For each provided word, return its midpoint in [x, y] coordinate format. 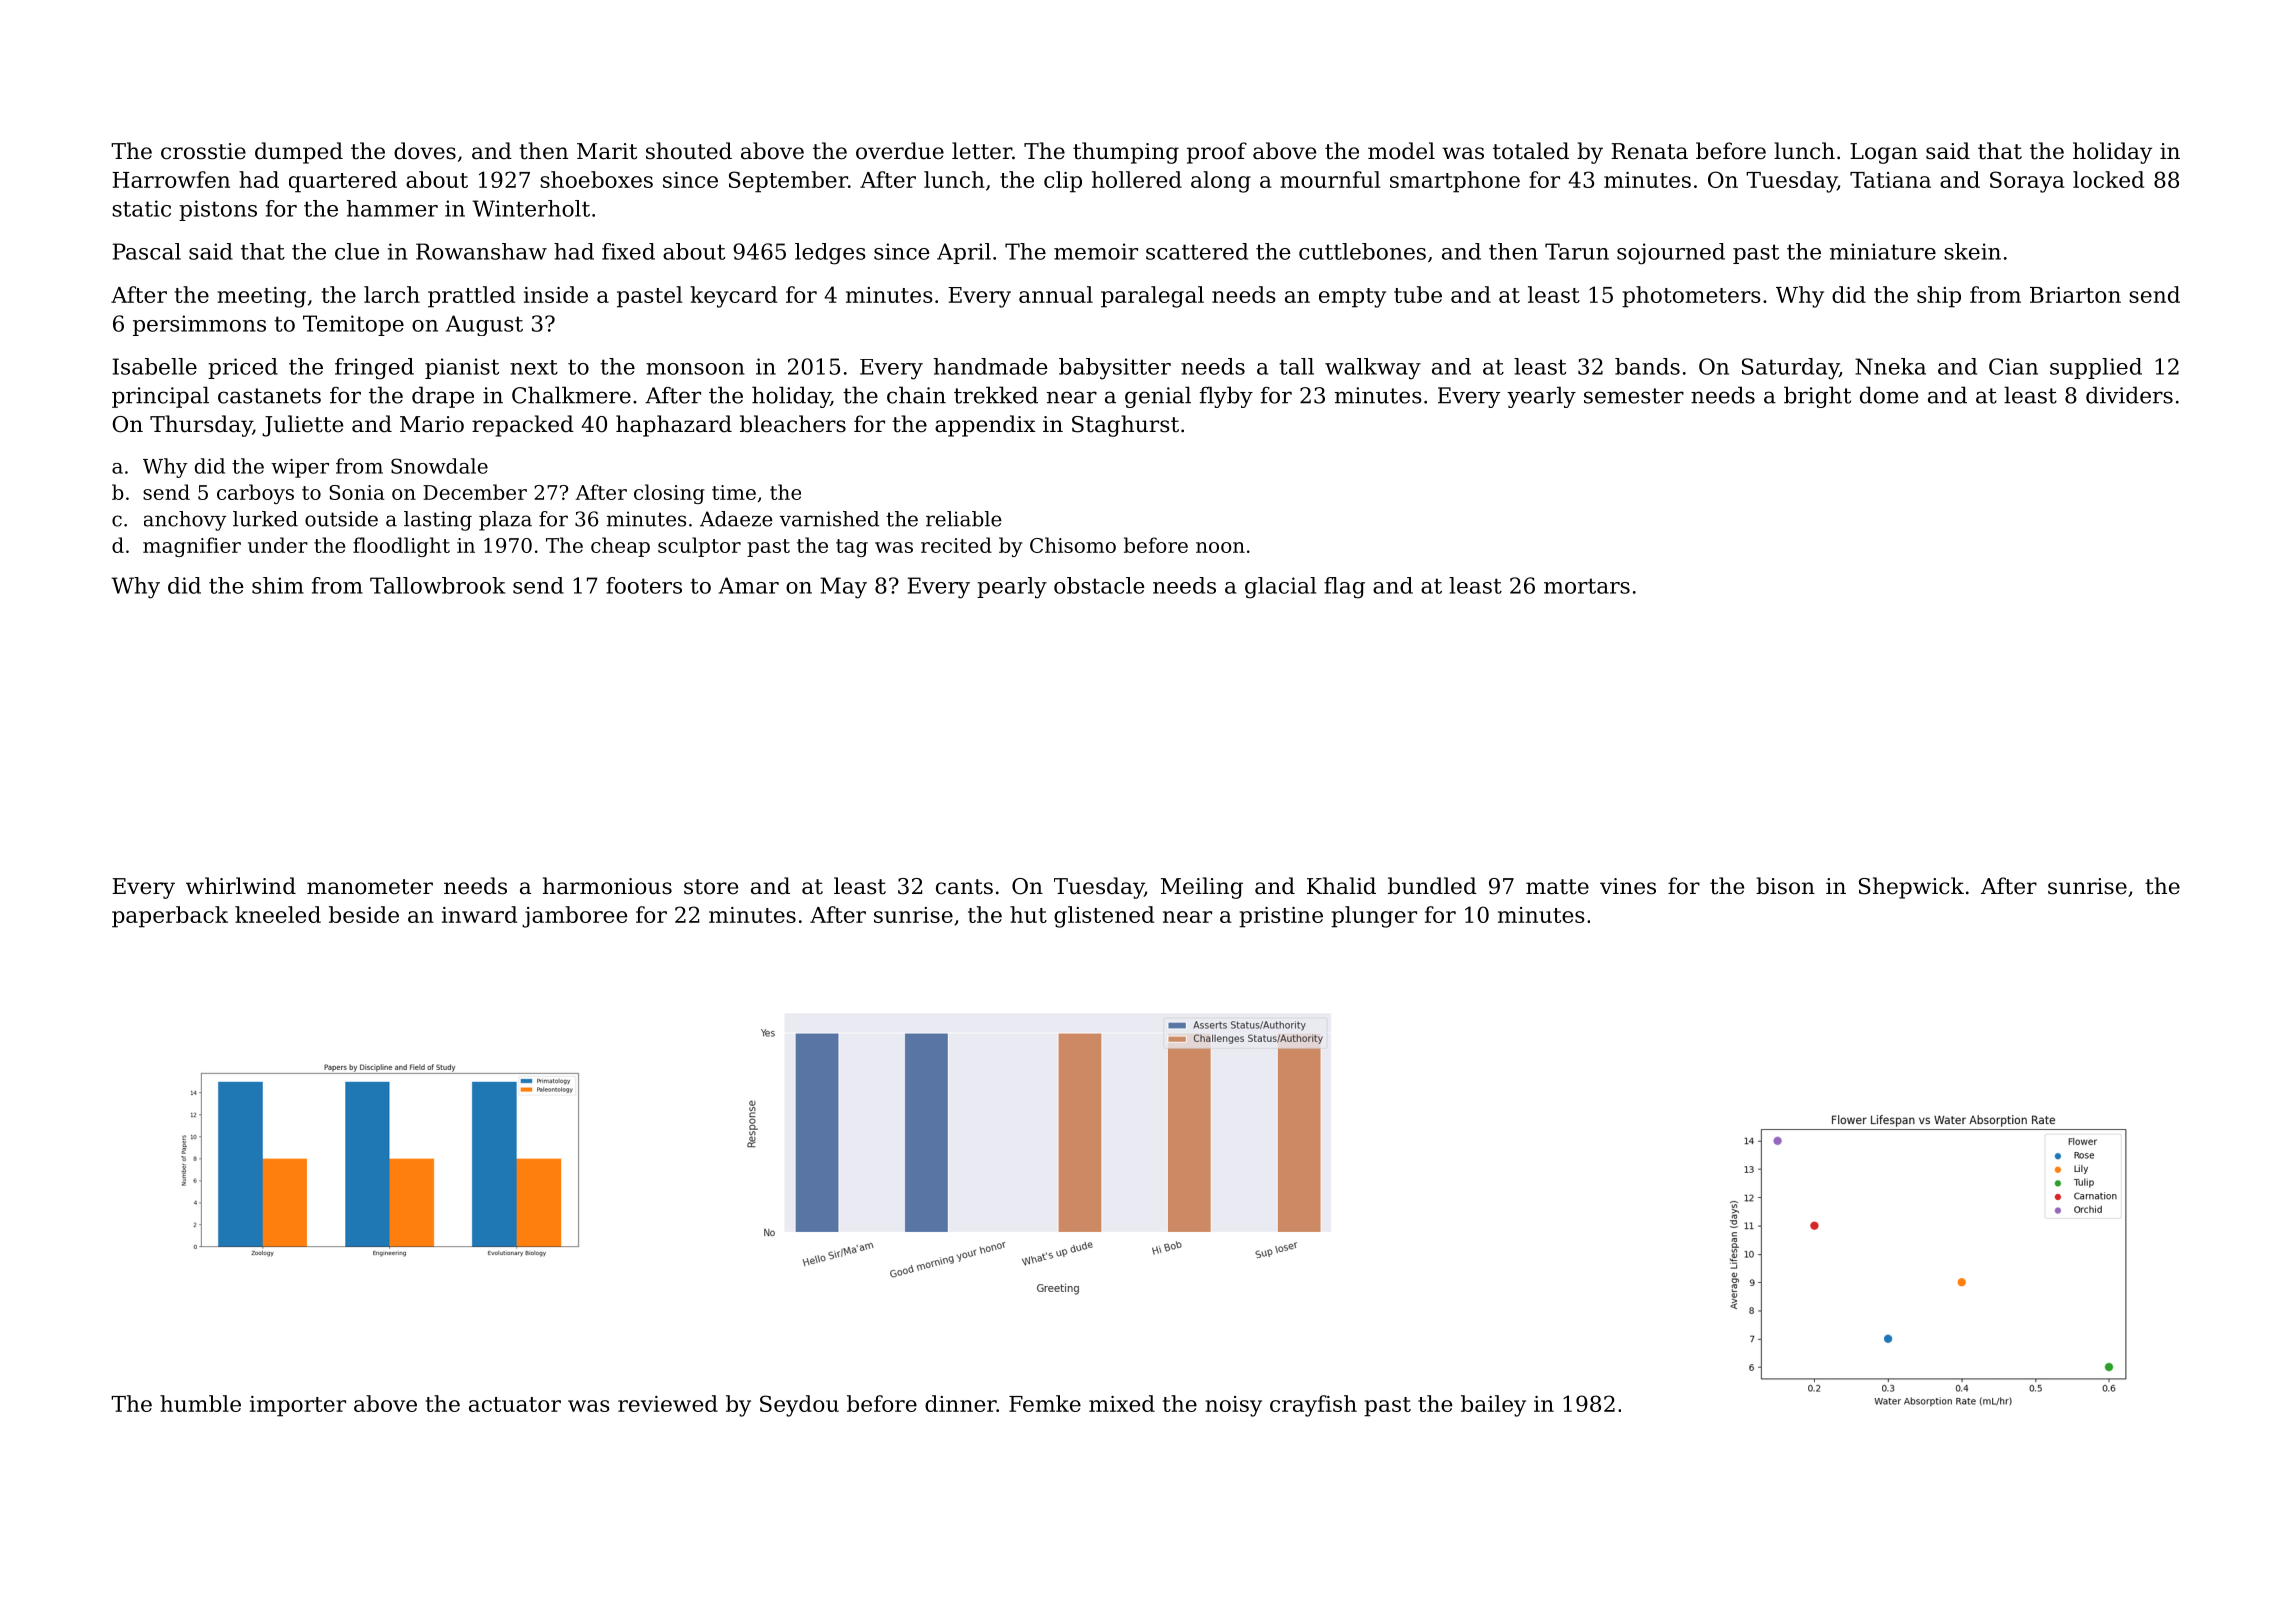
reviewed [668, 1403]
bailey [1493, 1406]
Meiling [1202, 888]
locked [2108, 179]
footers [644, 585]
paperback [170, 917]
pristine [1281, 917]
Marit [607, 151]
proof [1217, 153]
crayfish [1313, 1406]
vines [1628, 886]
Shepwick [1911, 888]
